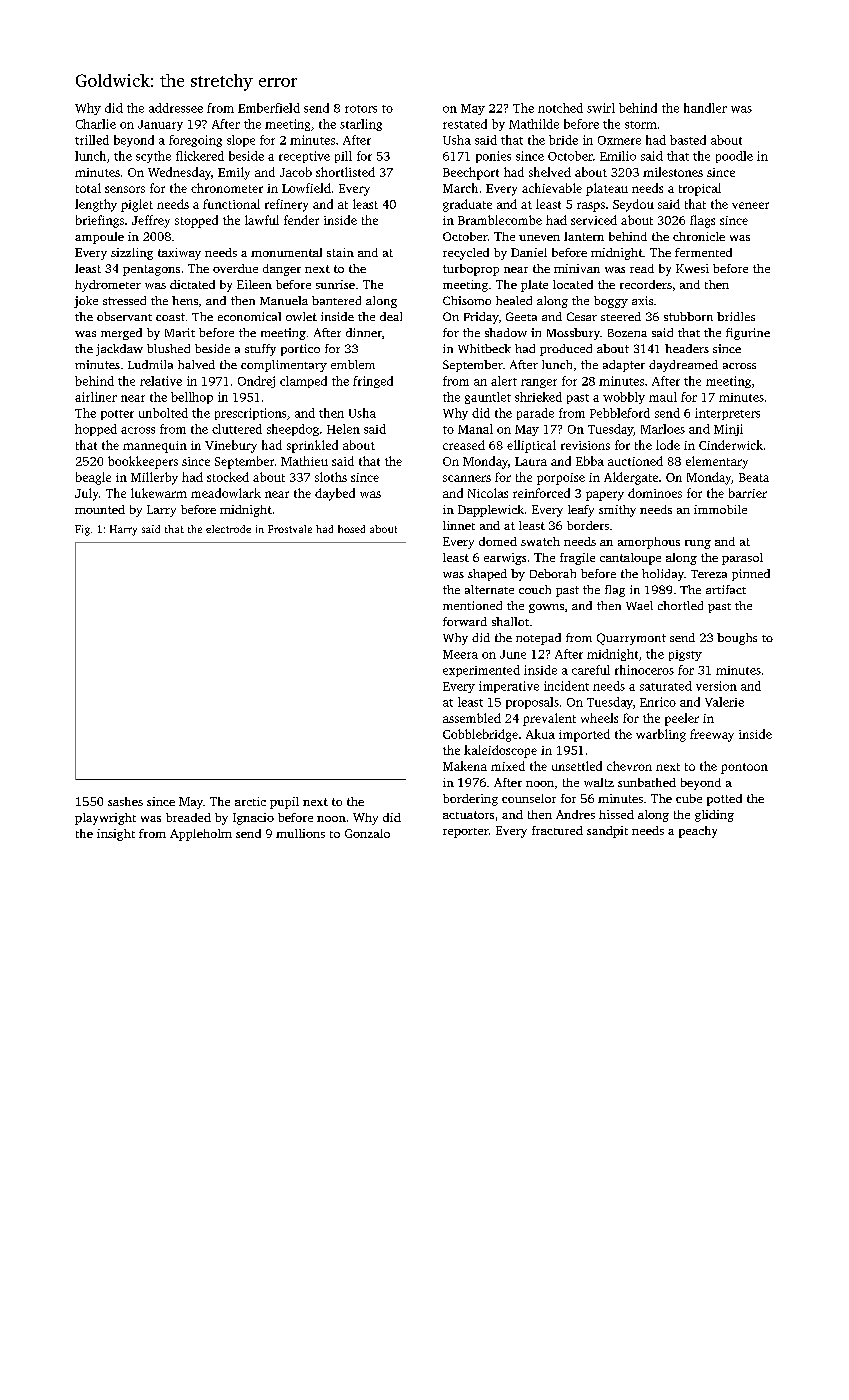 This screenshot has width=849, height=1400. Describe the element at coordinates (125, 801) in the screenshot. I see `sashes` at that location.
